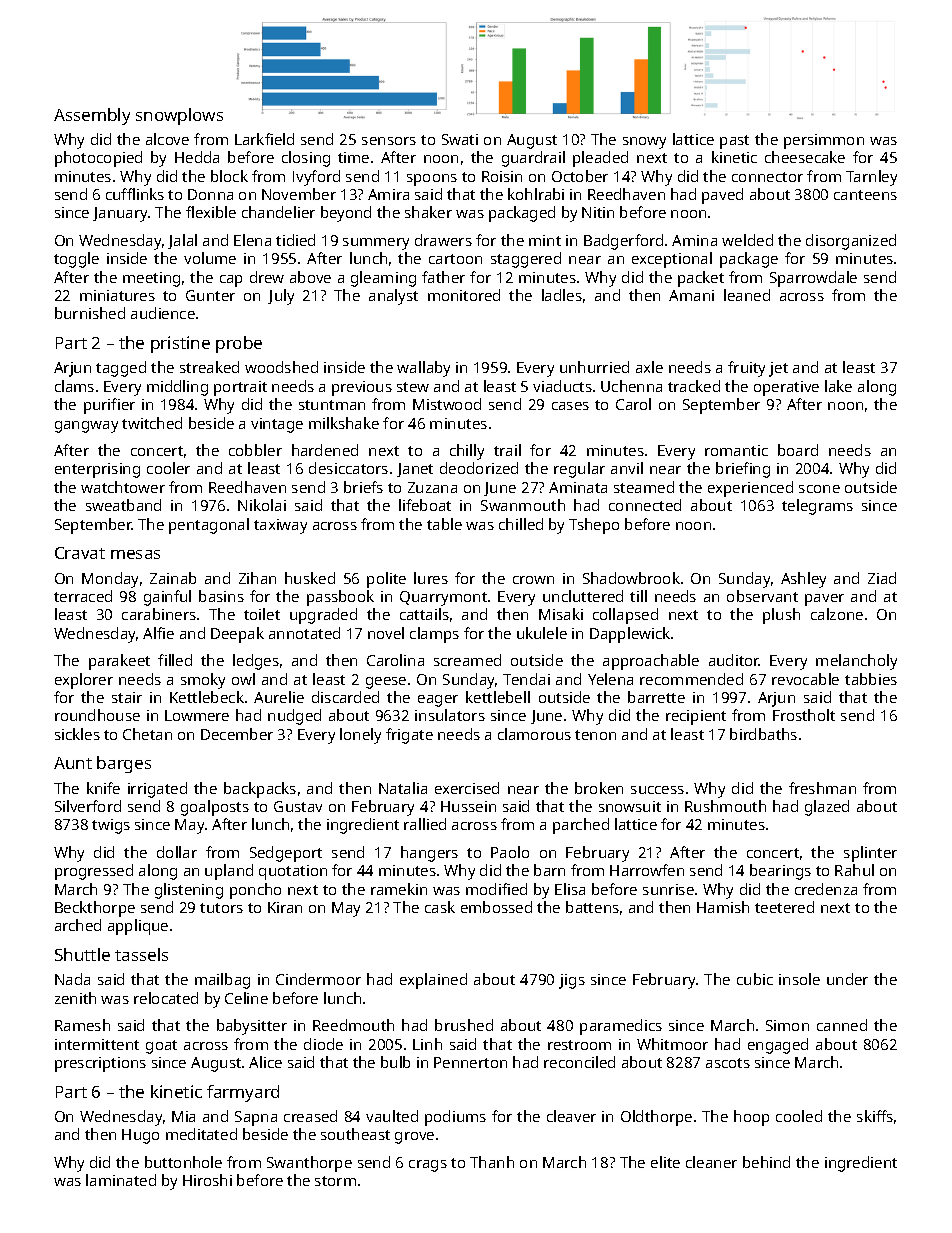 Image resolution: width=952 pixels, height=1233 pixels. I want to click on operative, so click(786, 388).
